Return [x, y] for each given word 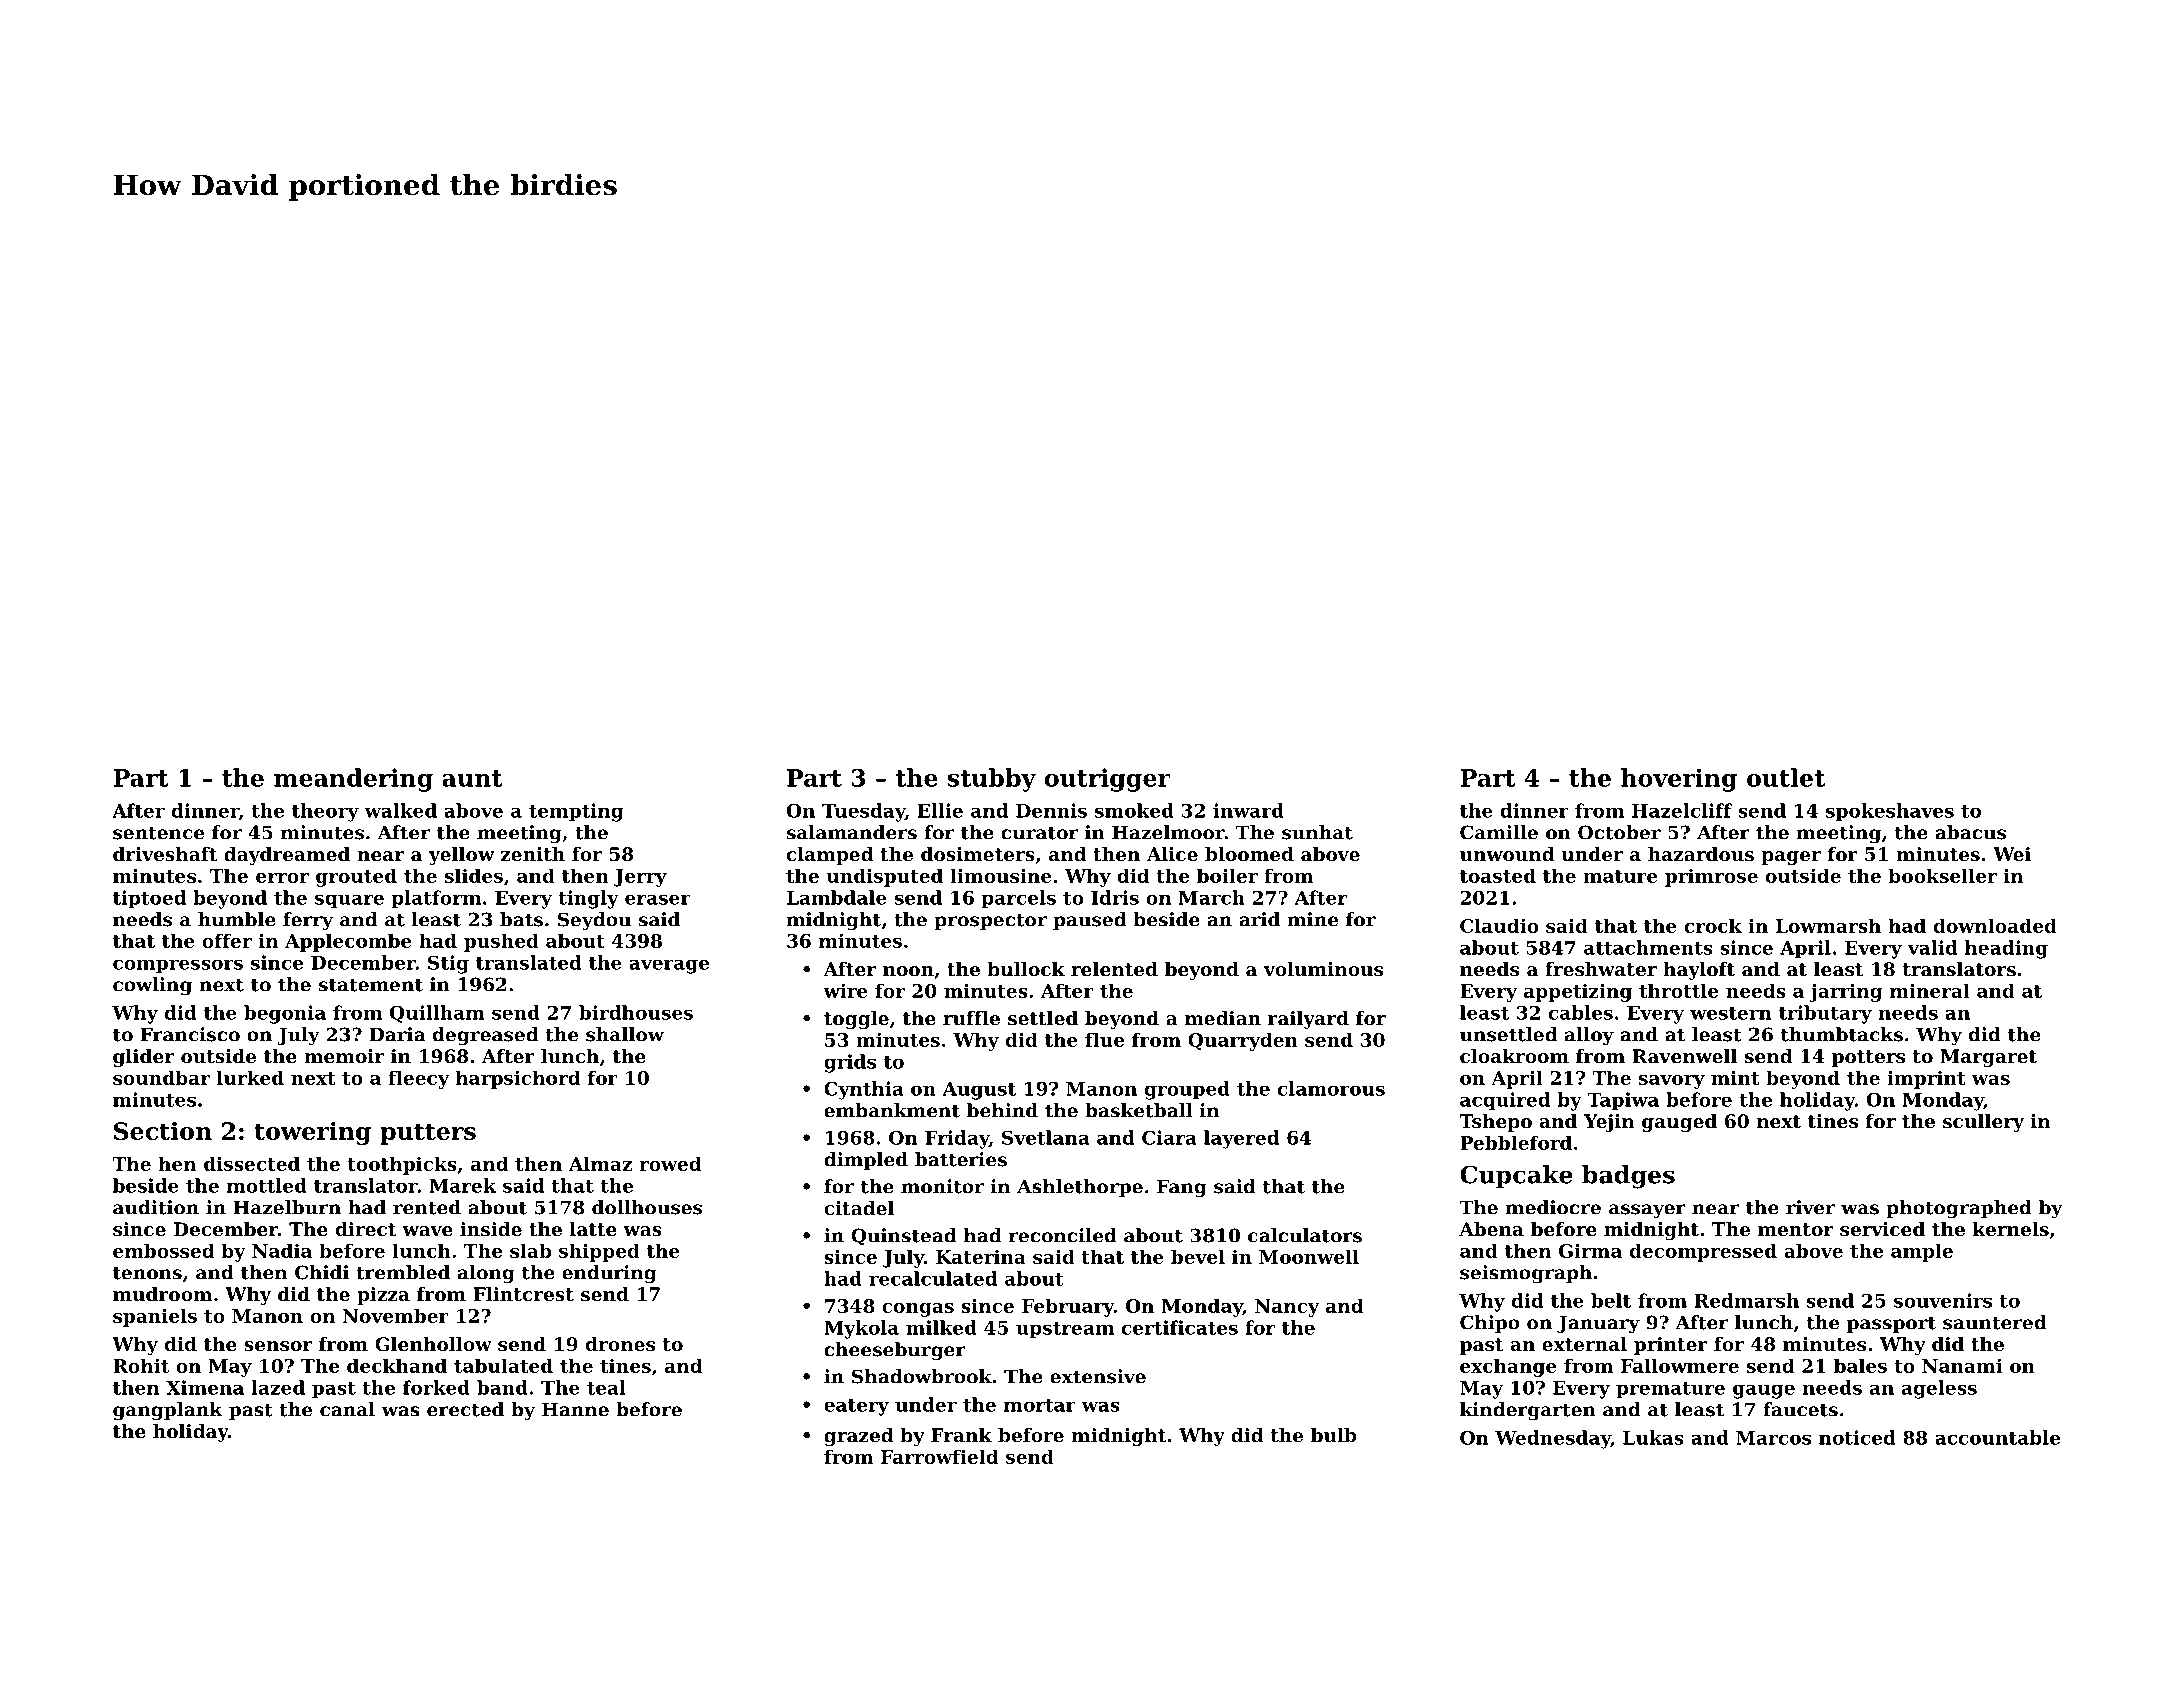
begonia [285, 1014]
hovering [1679, 780]
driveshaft [165, 854]
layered [1241, 1139]
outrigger [1107, 780]
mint [1735, 1077]
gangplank [168, 1411]
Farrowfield [939, 1456]
